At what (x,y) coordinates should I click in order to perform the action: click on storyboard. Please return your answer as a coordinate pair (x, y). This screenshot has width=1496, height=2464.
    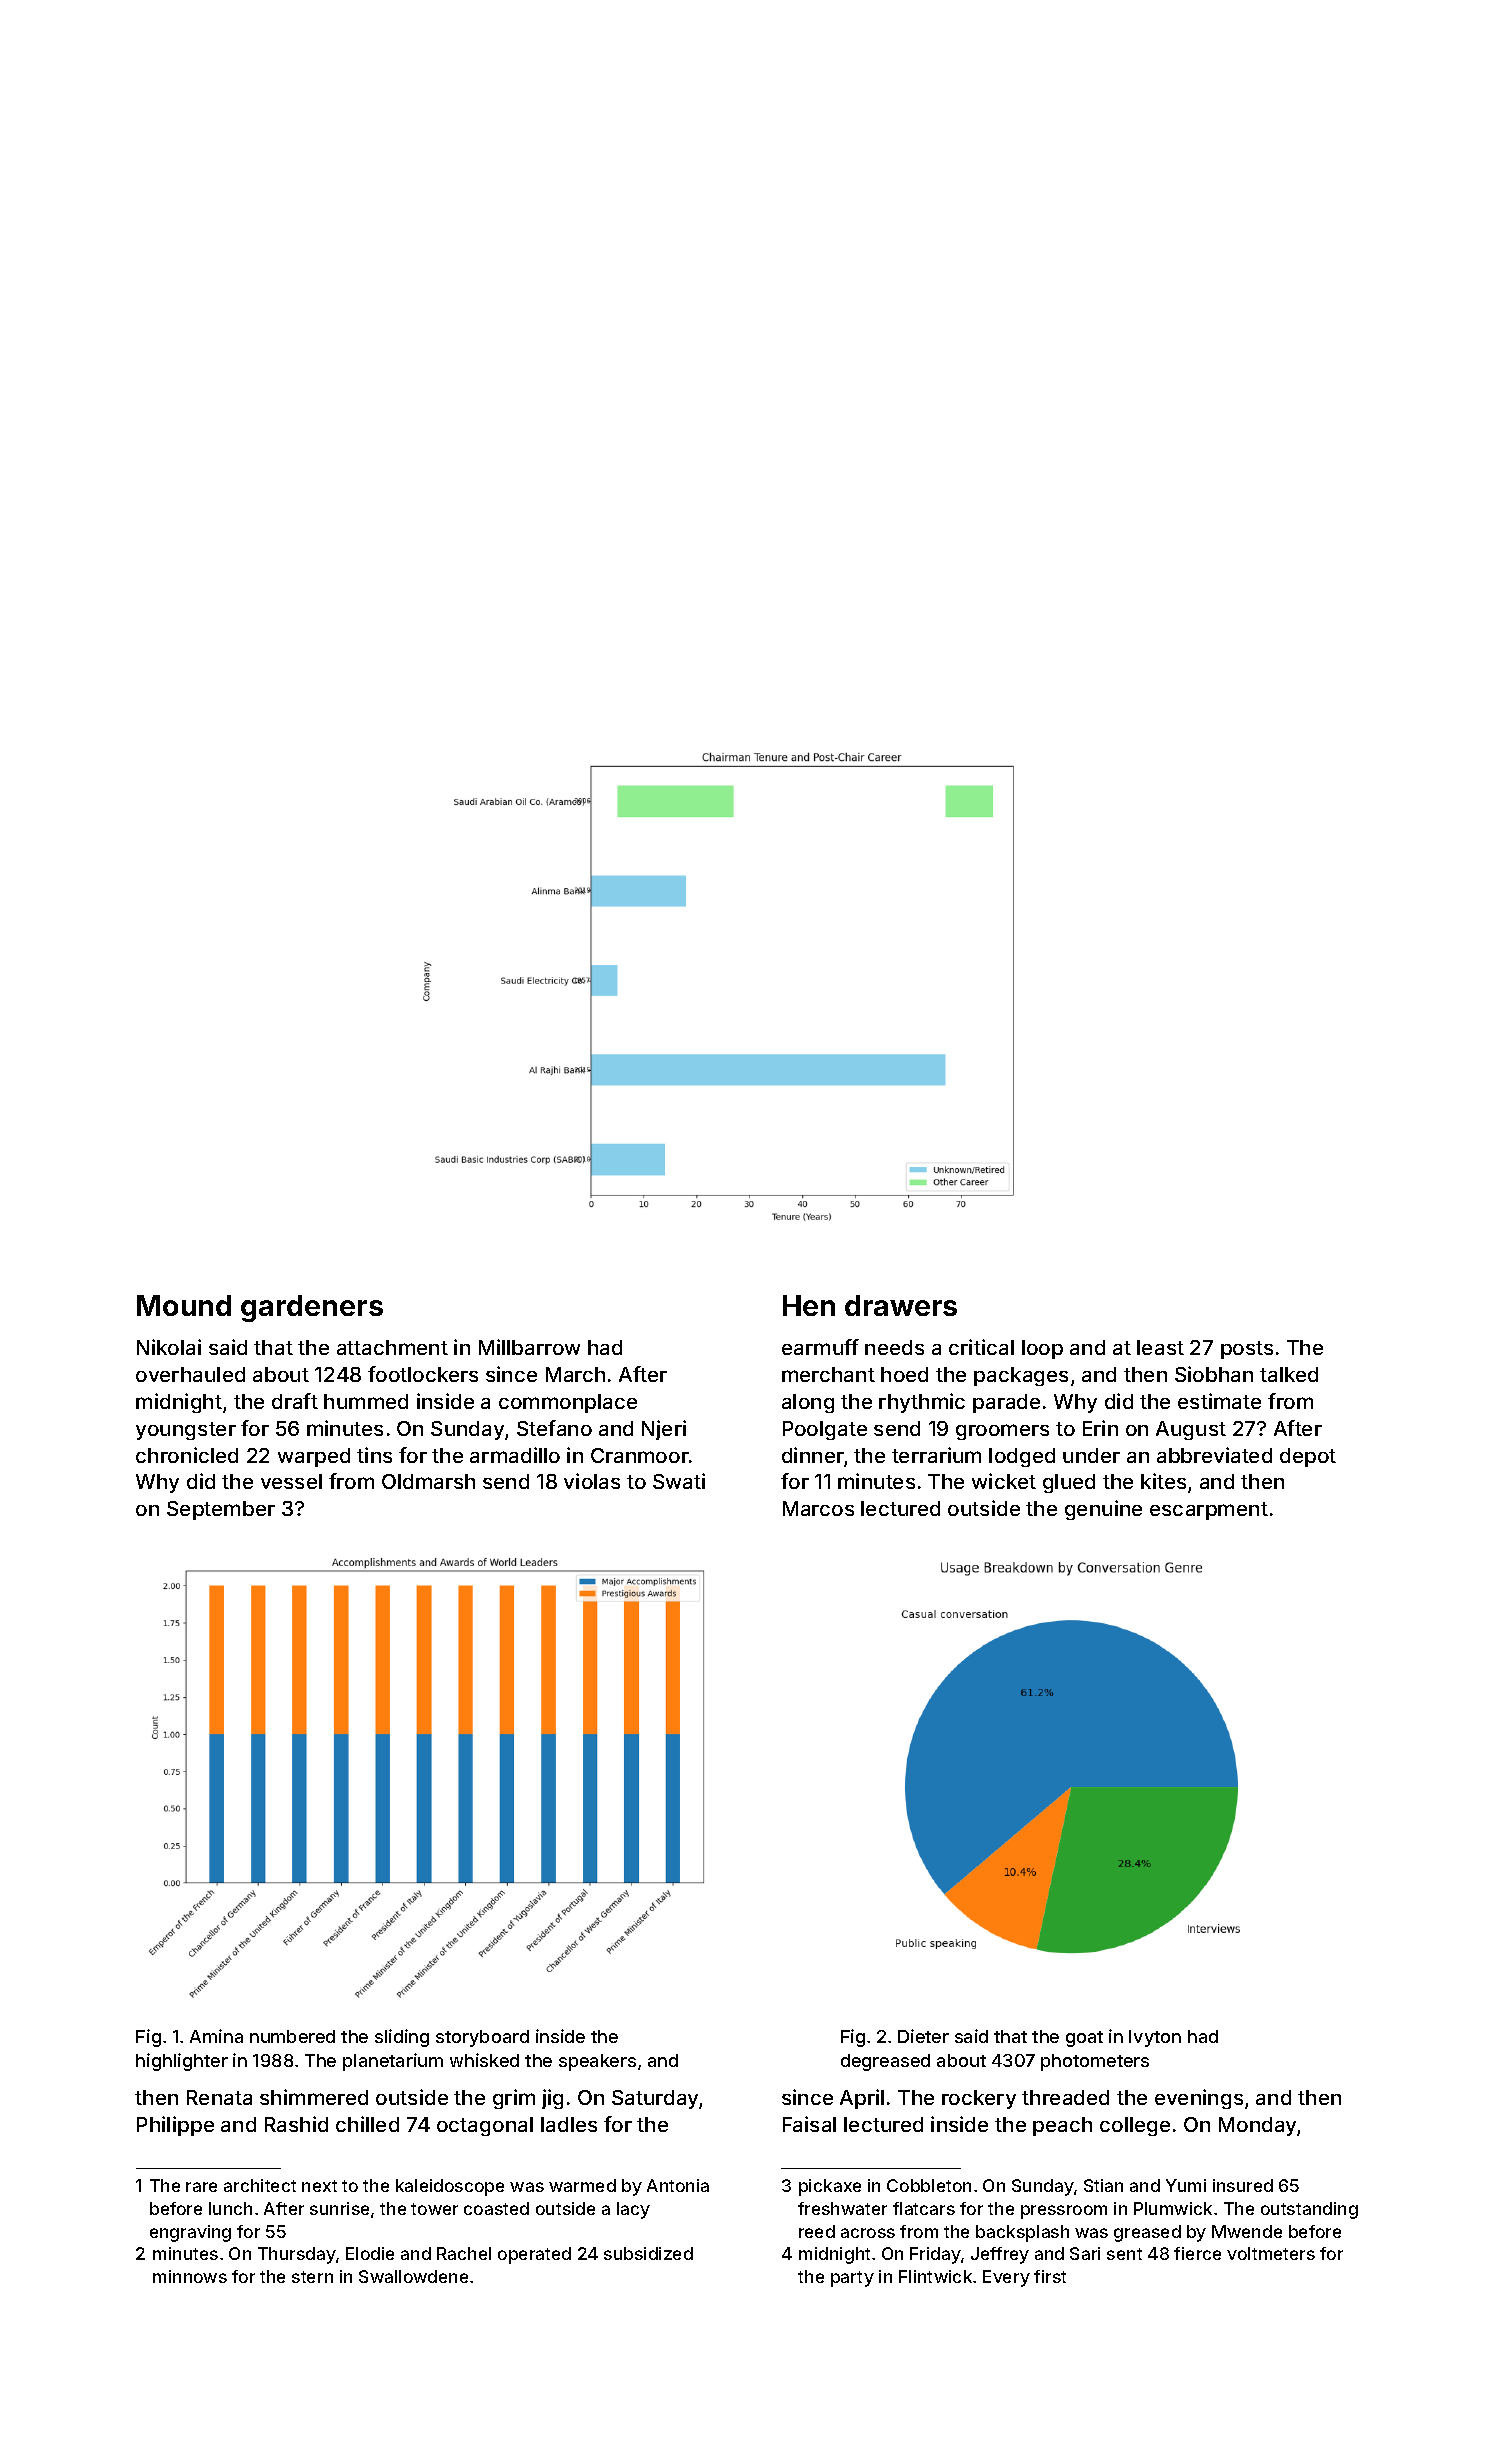
    Looking at the image, I should click on (482, 2038).
